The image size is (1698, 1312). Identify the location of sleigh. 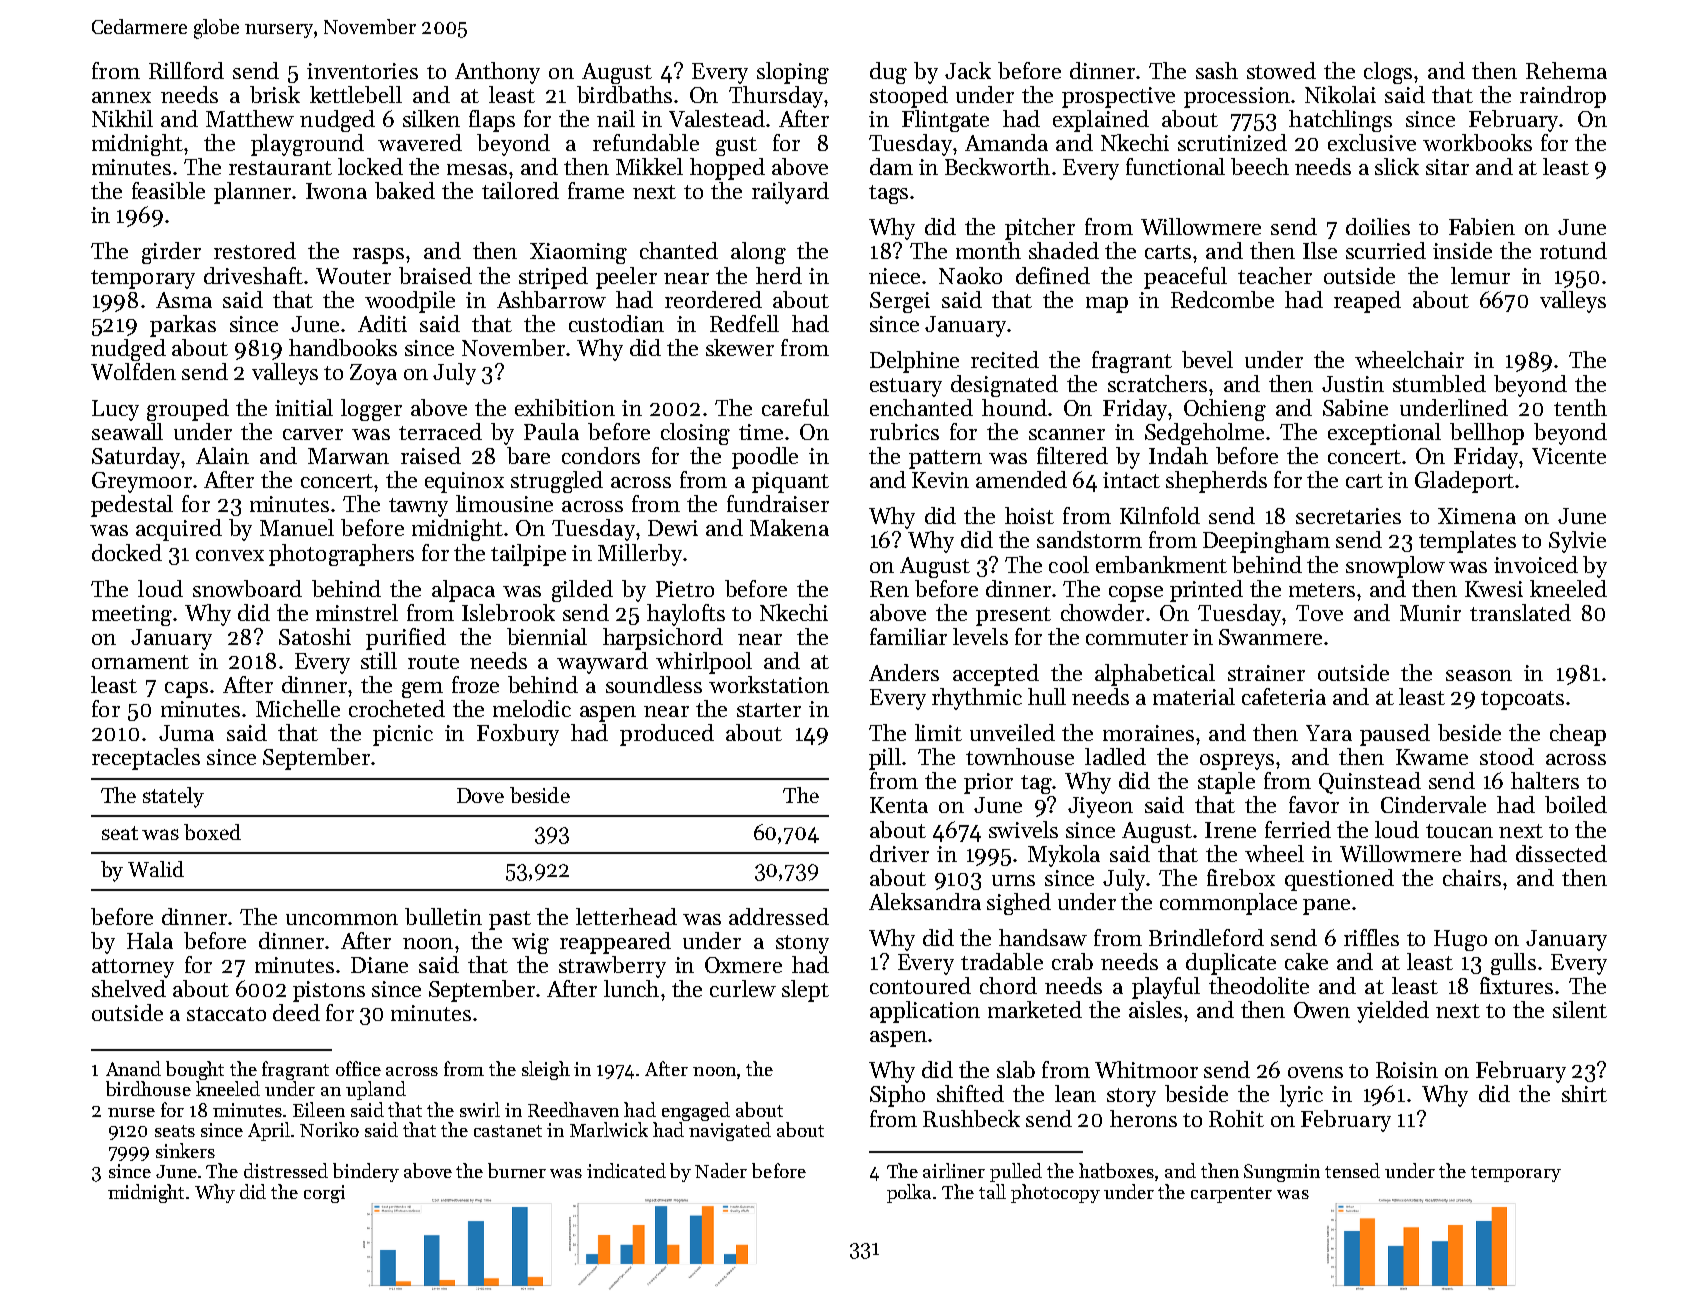
(546, 1070).
